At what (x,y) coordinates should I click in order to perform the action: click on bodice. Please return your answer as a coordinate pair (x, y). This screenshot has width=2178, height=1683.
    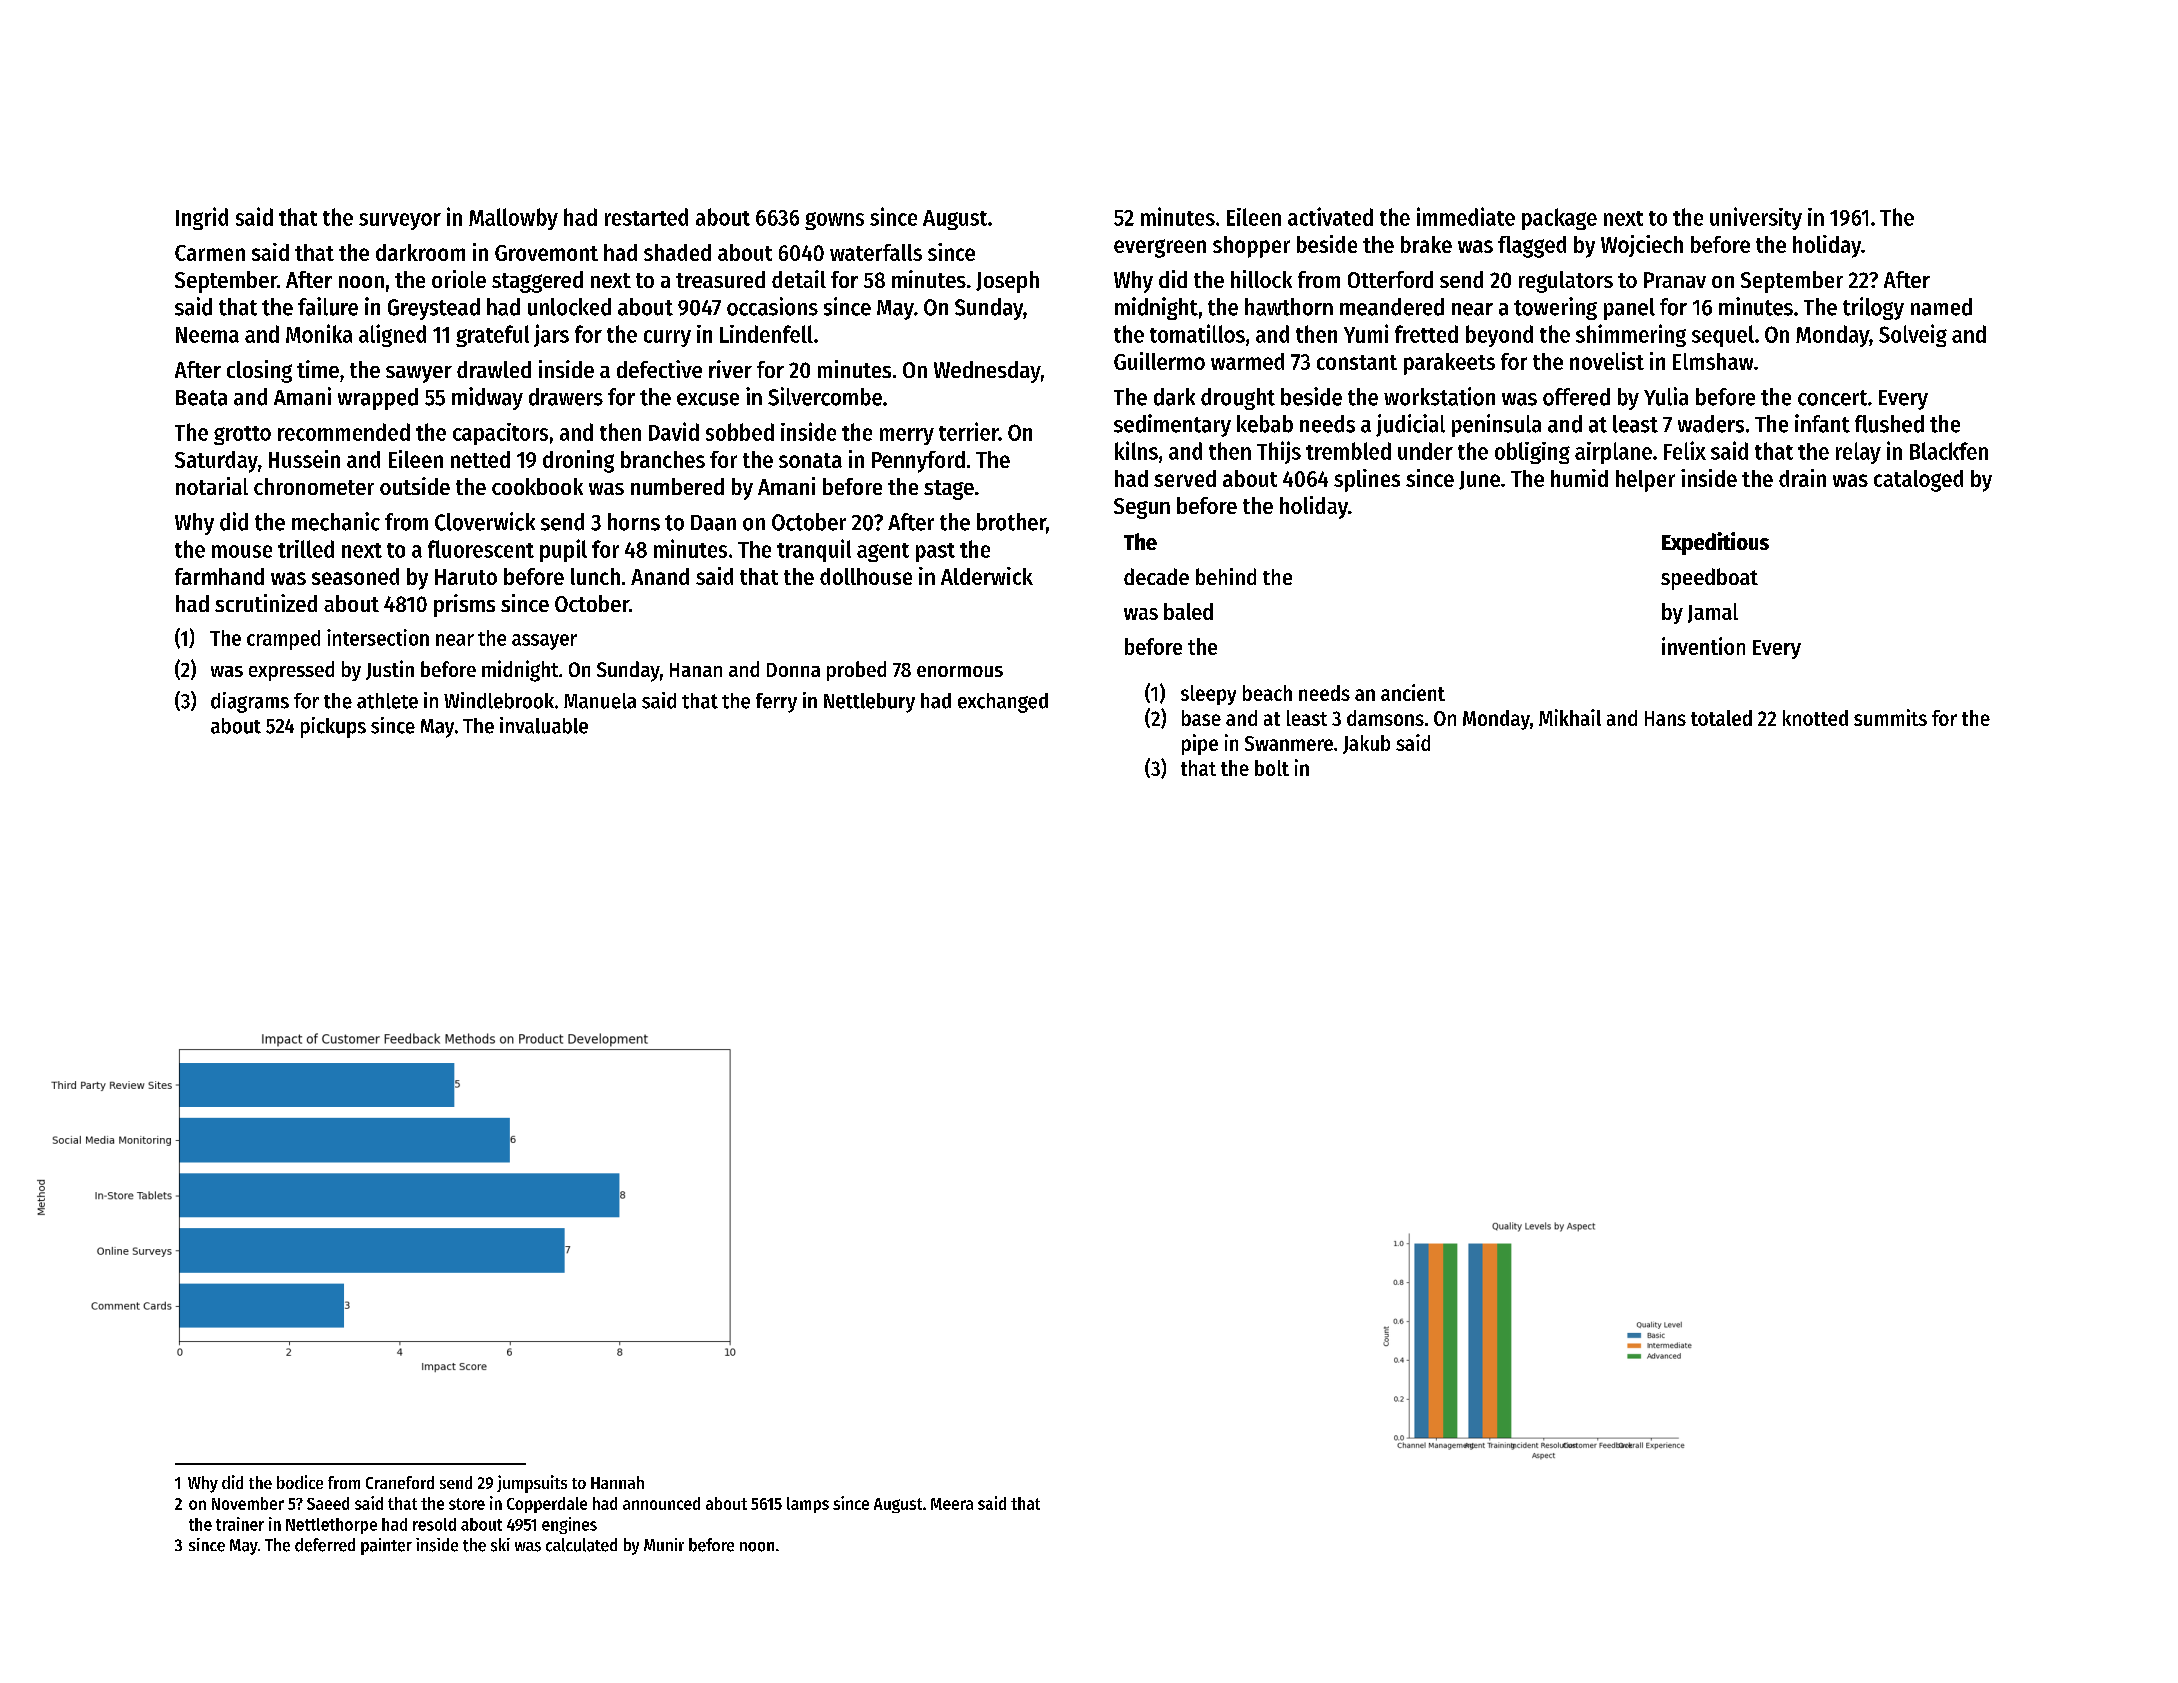
    Looking at the image, I should click on (300, 1482).
